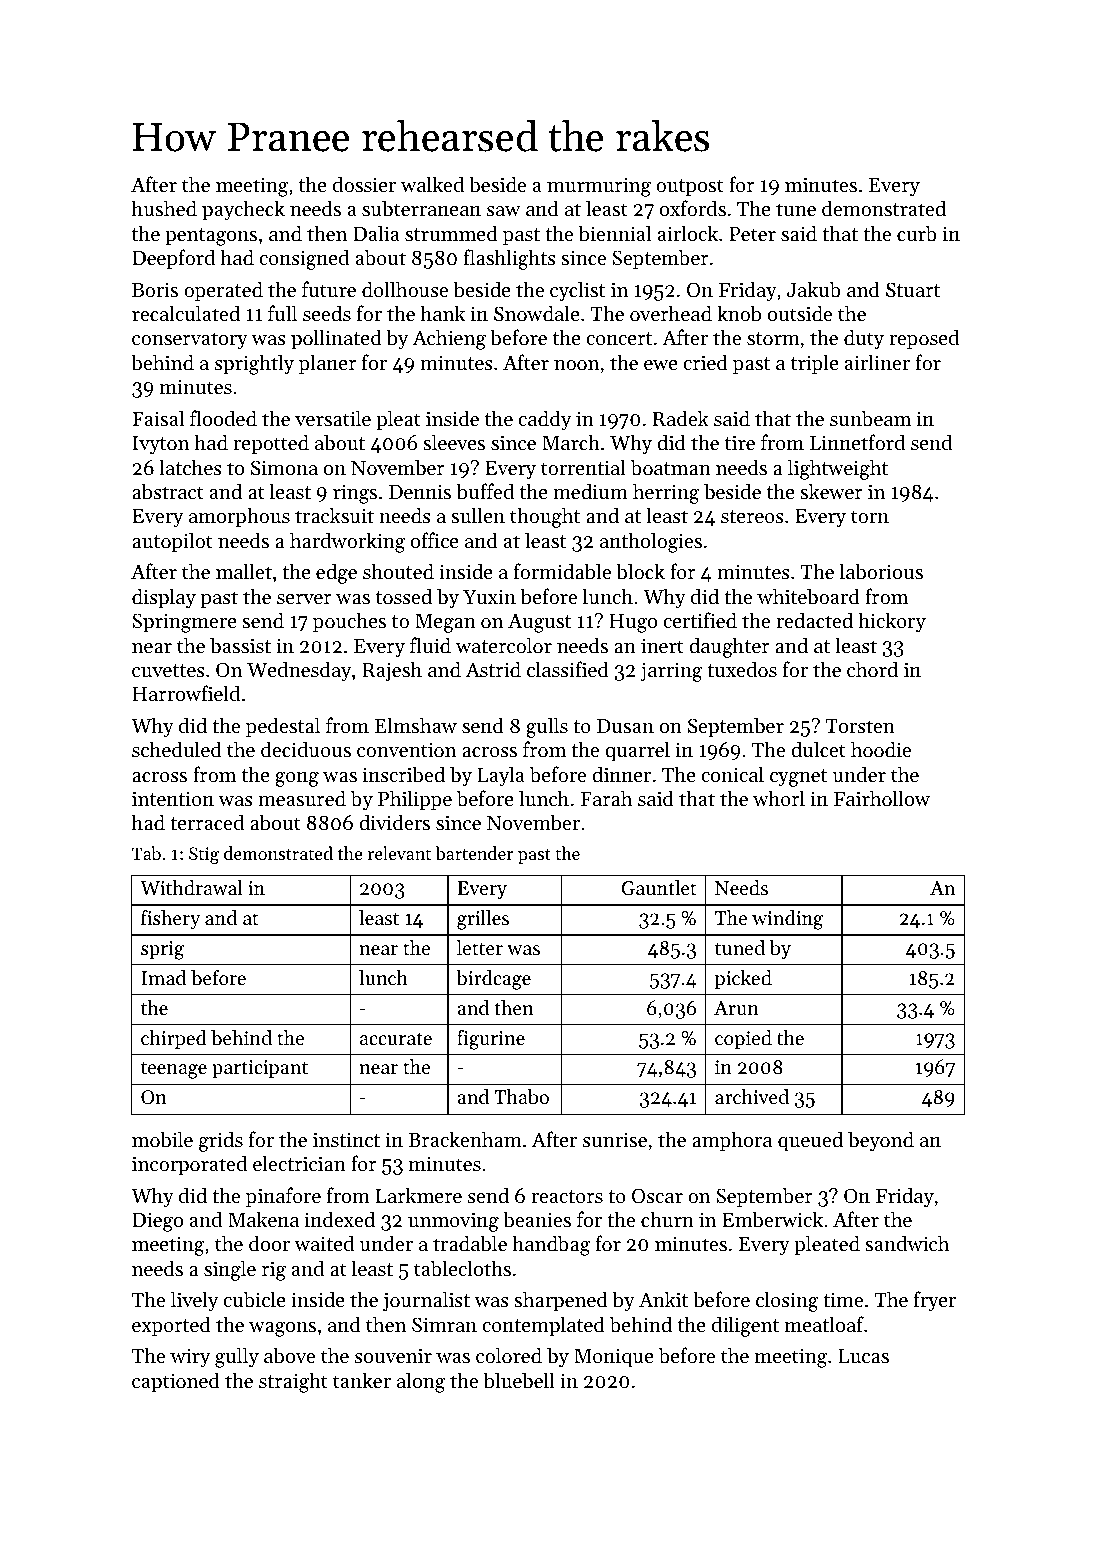  I want to click on dossier, so click(364, 184).
